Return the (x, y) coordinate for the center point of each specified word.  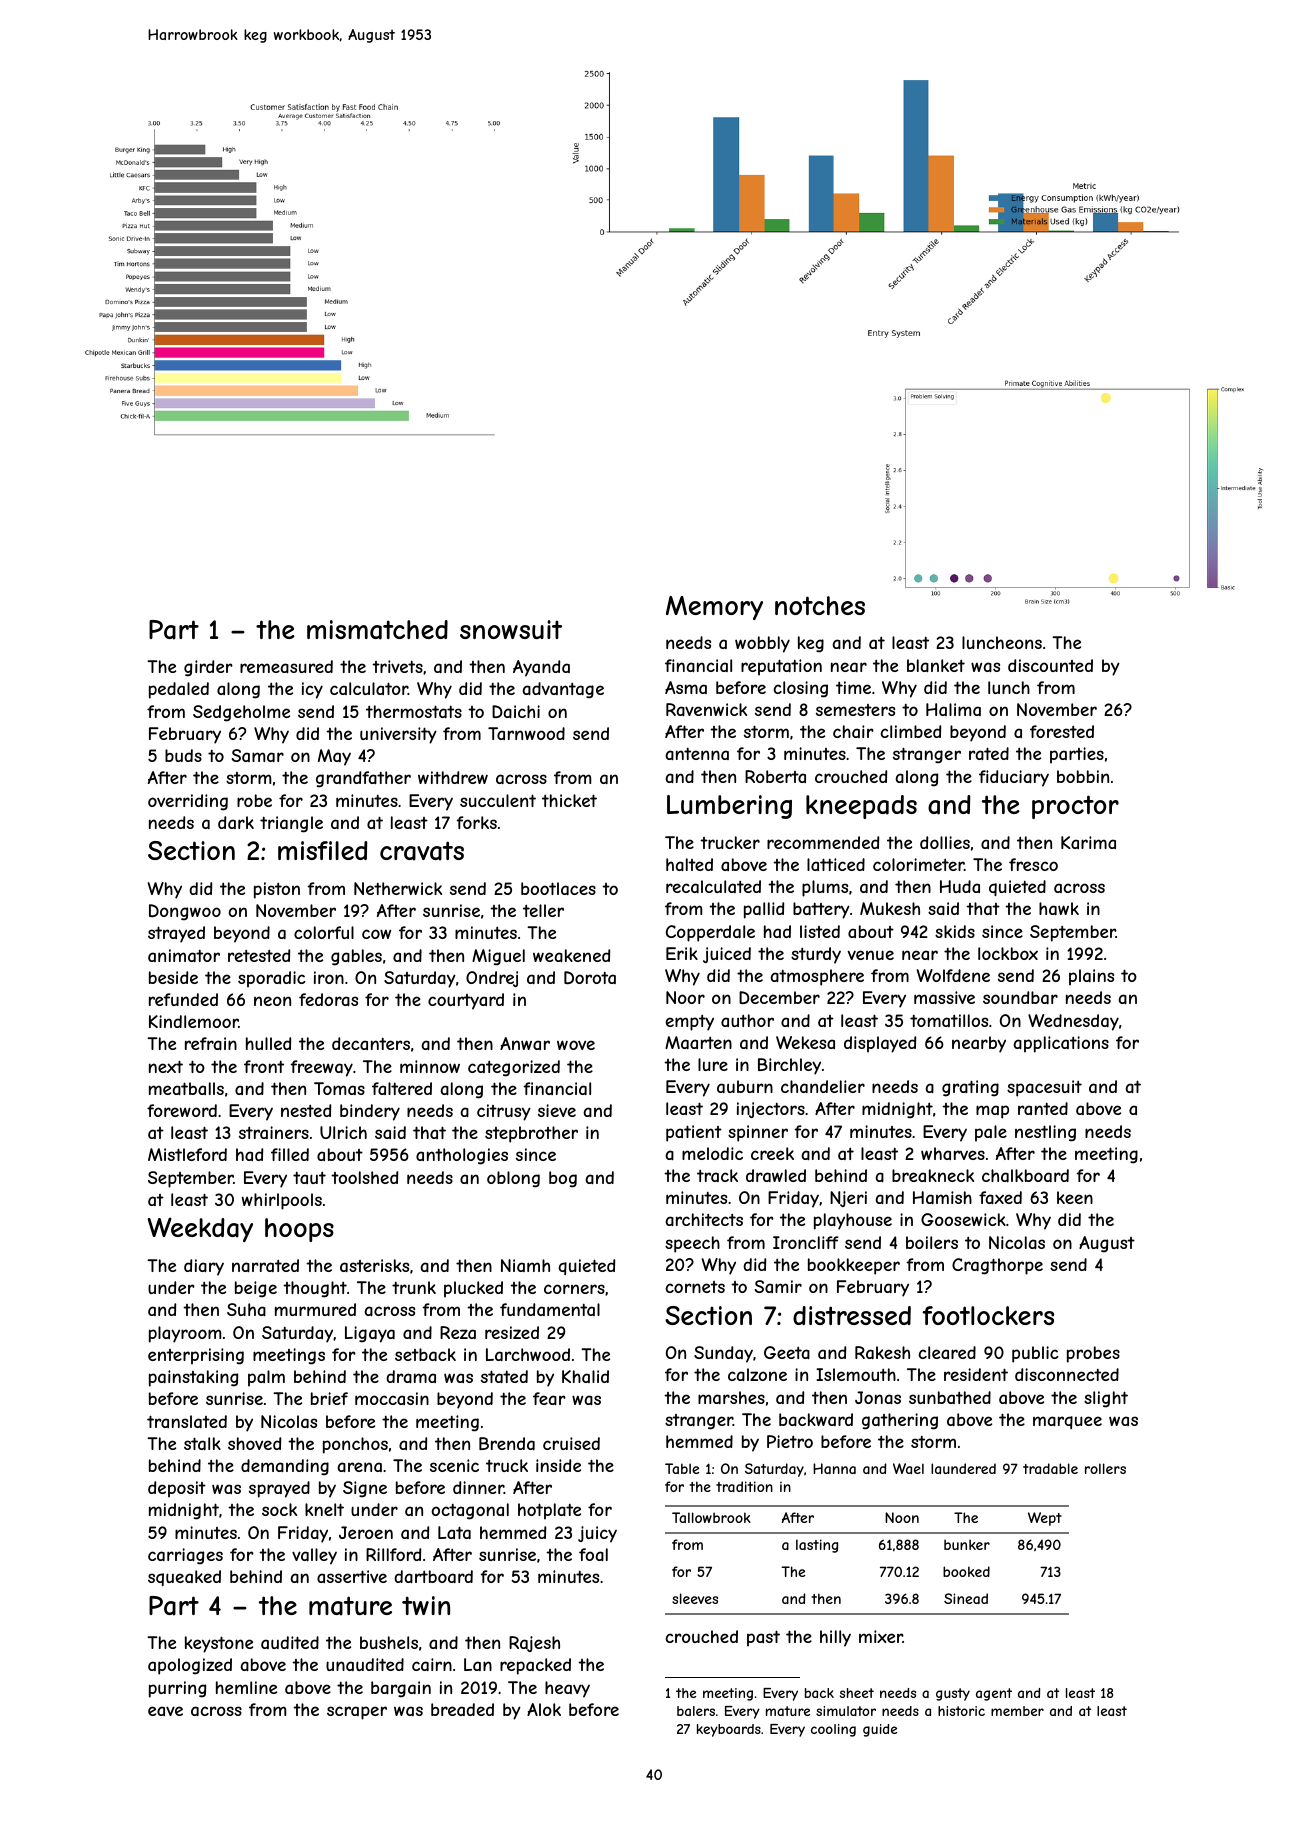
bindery (370, 1112)
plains (1091, 977)
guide (880, 1730)
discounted (1050, 665)
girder (208, 668)
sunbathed (950, 1397)
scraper (357, 1713)
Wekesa (805, 1042)
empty (689, 1023)
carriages (185, 1556)
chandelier (823, 1086)
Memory (714, 608)
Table (682, 1468)
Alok (544, 1709)
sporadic (272, 979)
